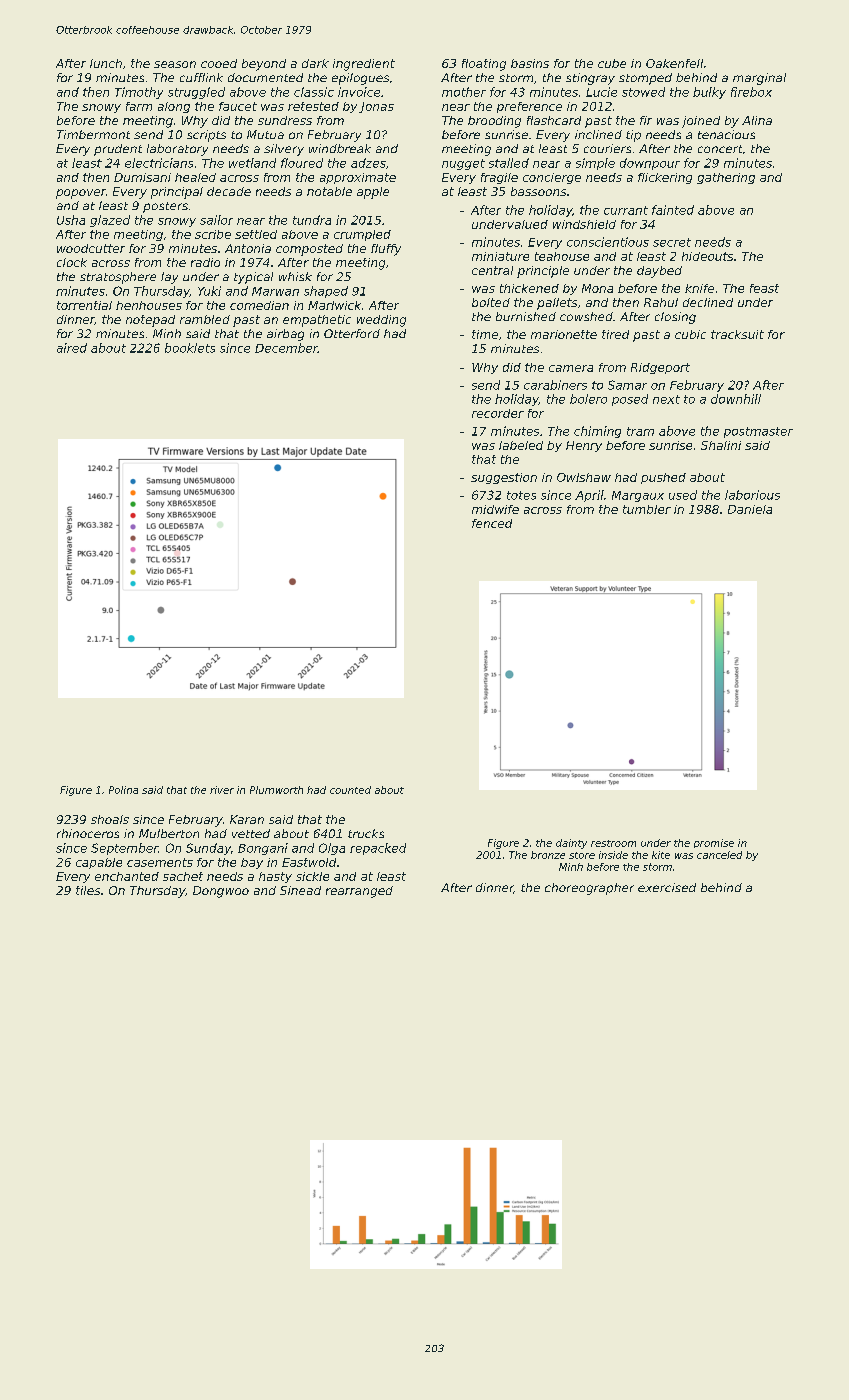  I want to click on dainty, so click(571, 844).
